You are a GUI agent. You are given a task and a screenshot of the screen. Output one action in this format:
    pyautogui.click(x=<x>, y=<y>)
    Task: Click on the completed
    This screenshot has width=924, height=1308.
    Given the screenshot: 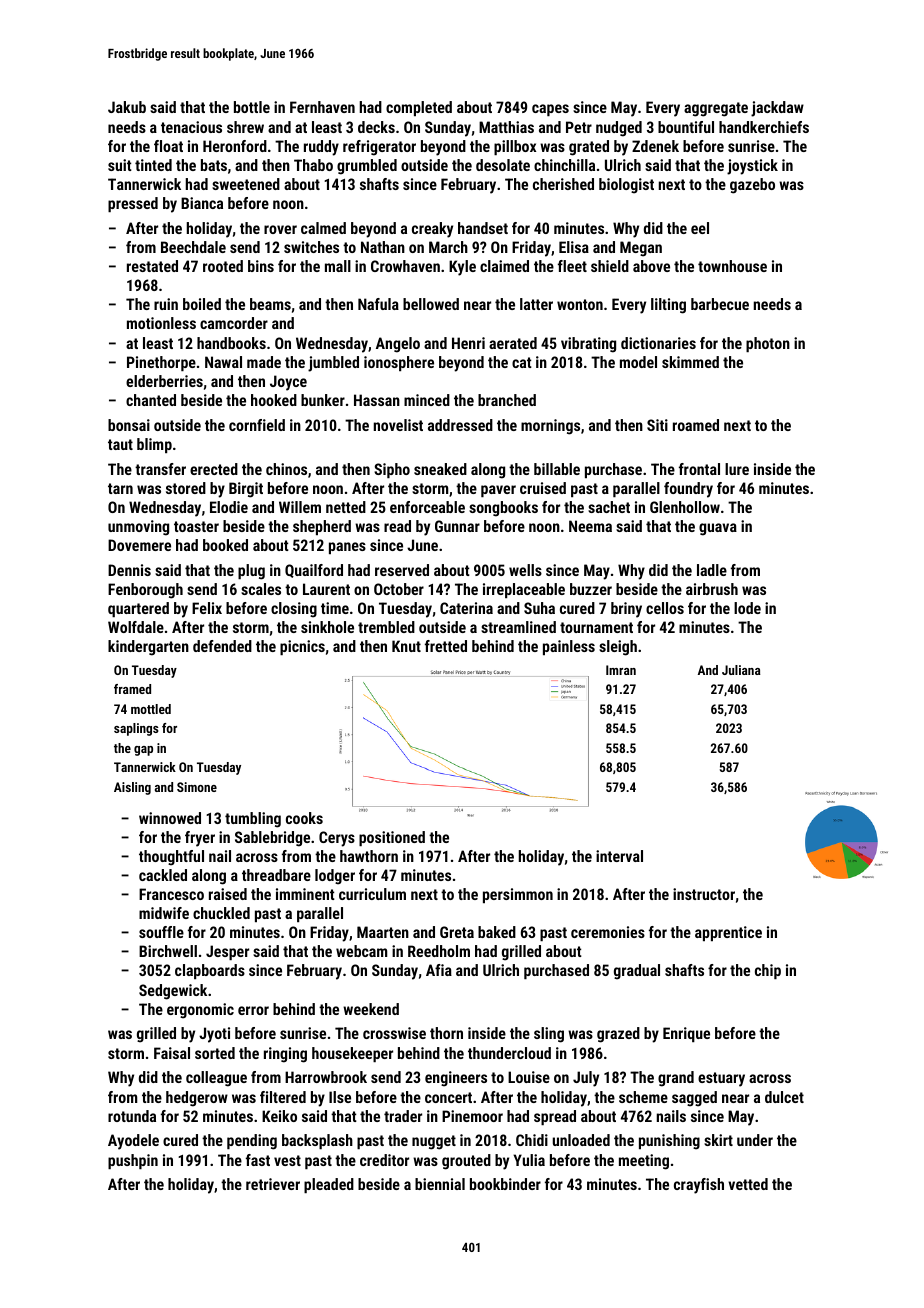 What is the action you would take?
    pyautogui.click(x=419, y=108)
